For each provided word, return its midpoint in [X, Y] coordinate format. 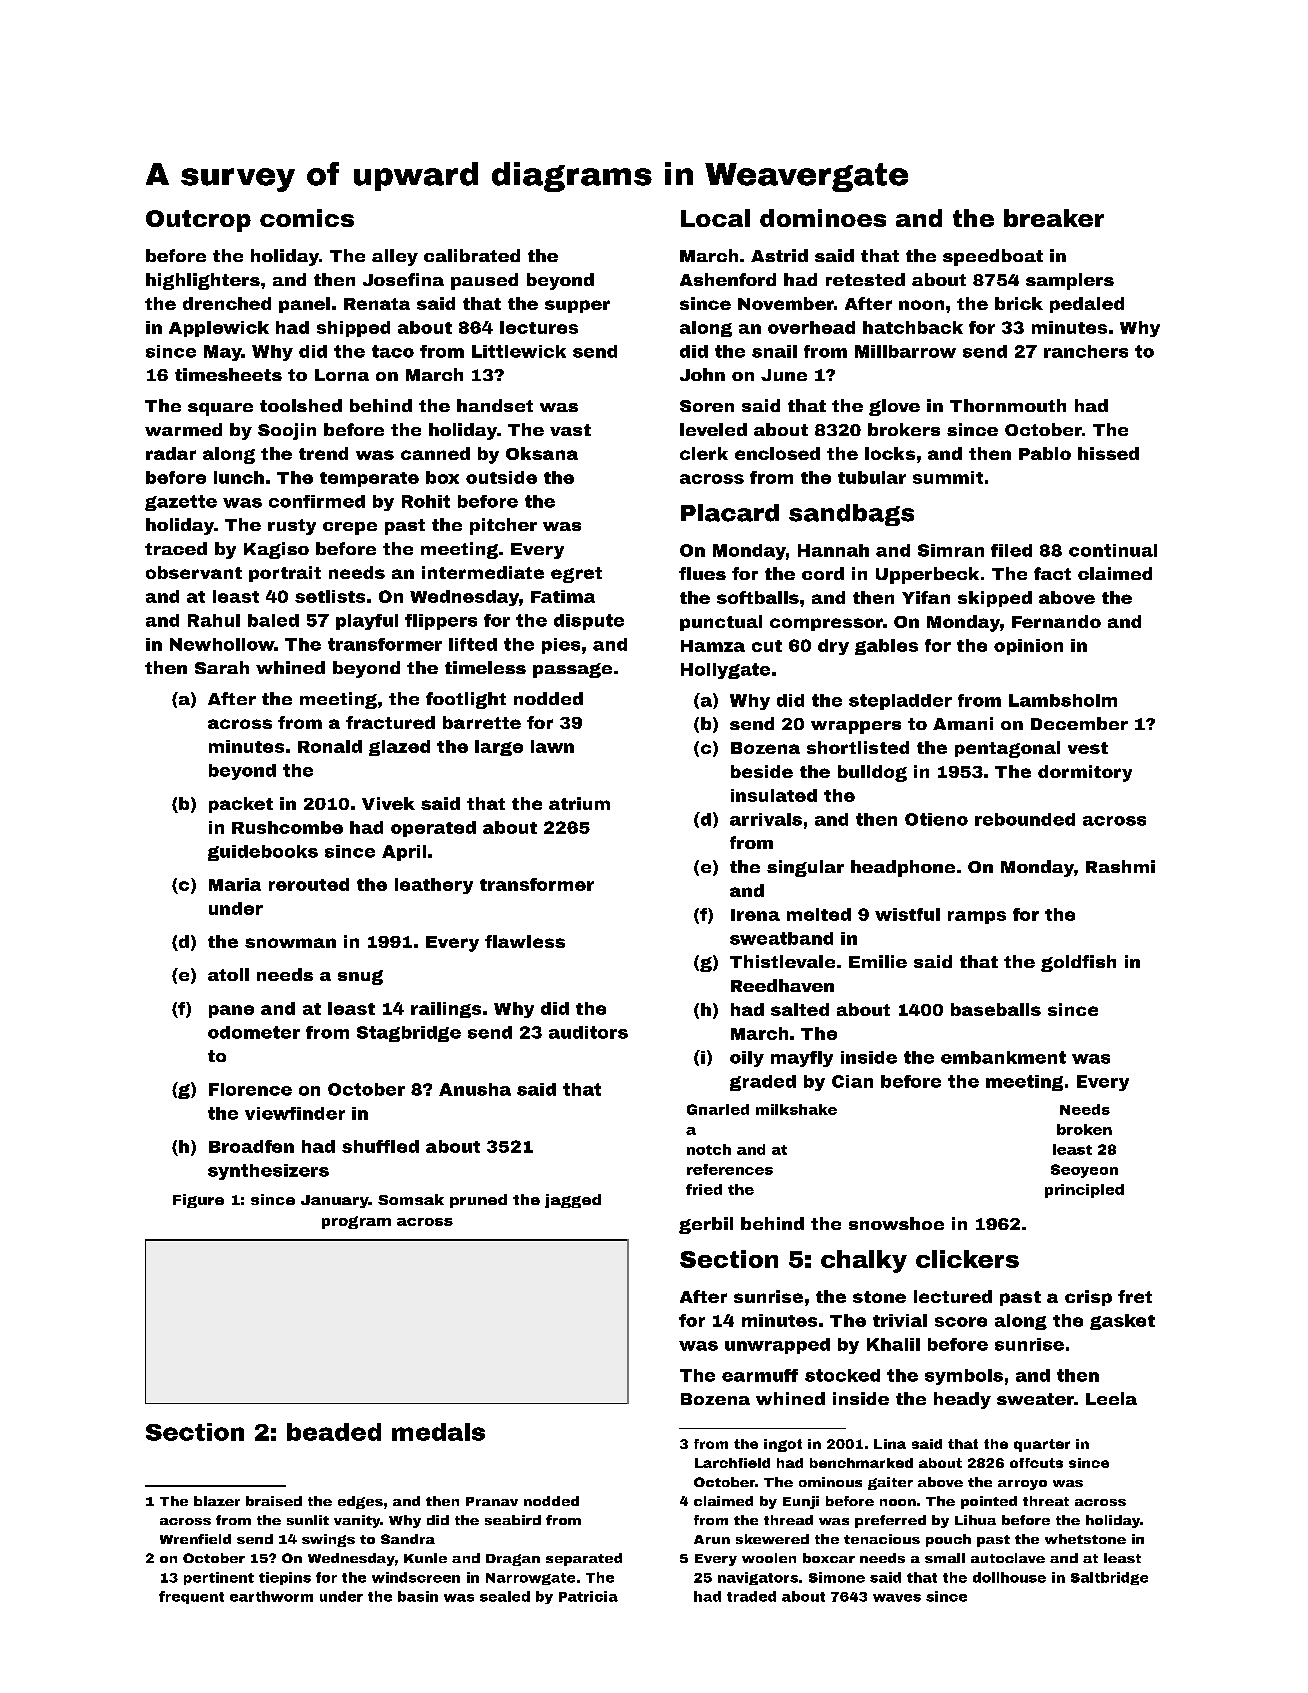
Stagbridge [409, 1034]
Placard [730, 513]
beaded [334, 1432]
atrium [579, 803]
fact [1052, 573]
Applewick [219, 329]
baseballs [996, 1009]
